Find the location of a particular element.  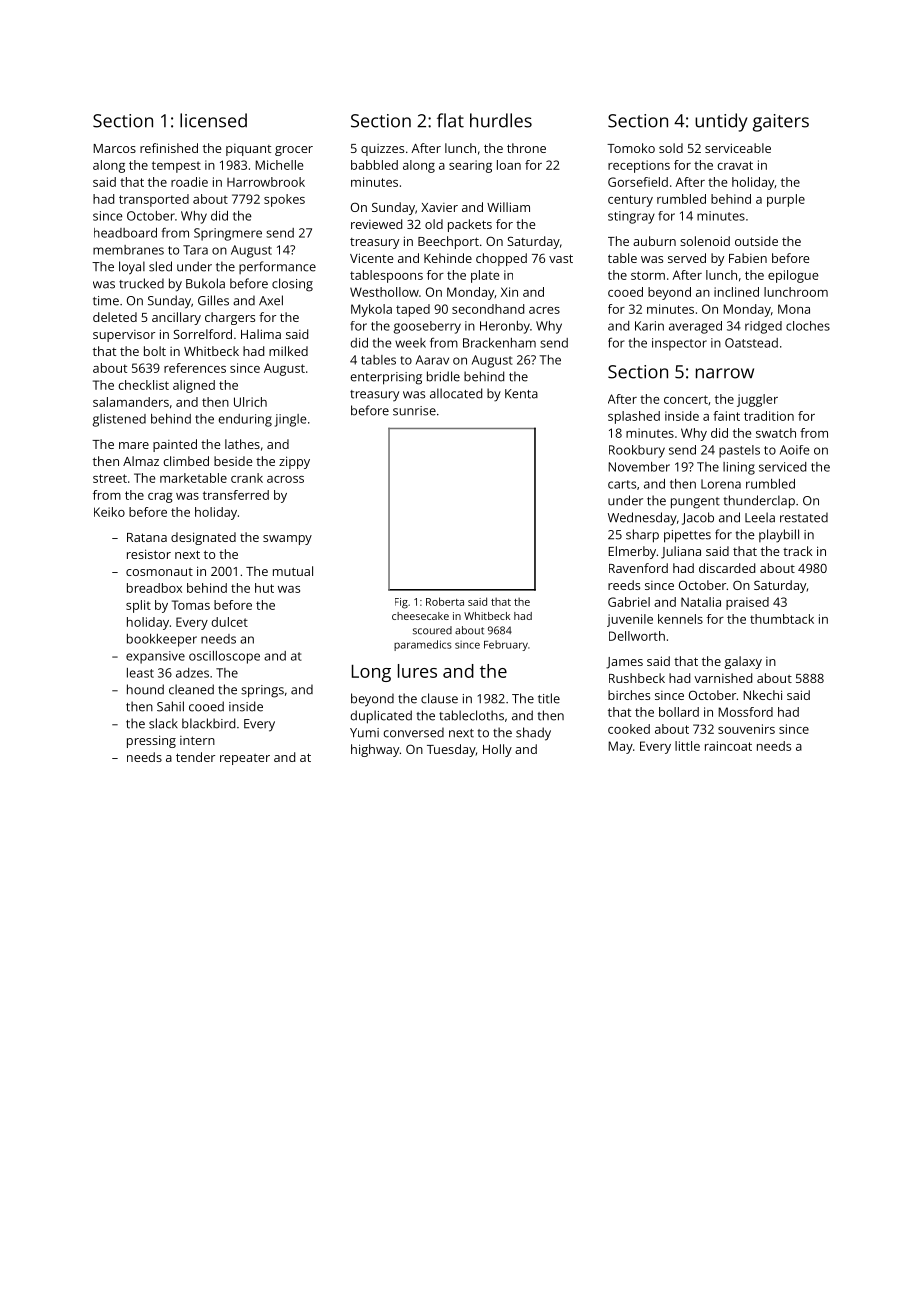

tradition is located at coordinates (769, 416).
